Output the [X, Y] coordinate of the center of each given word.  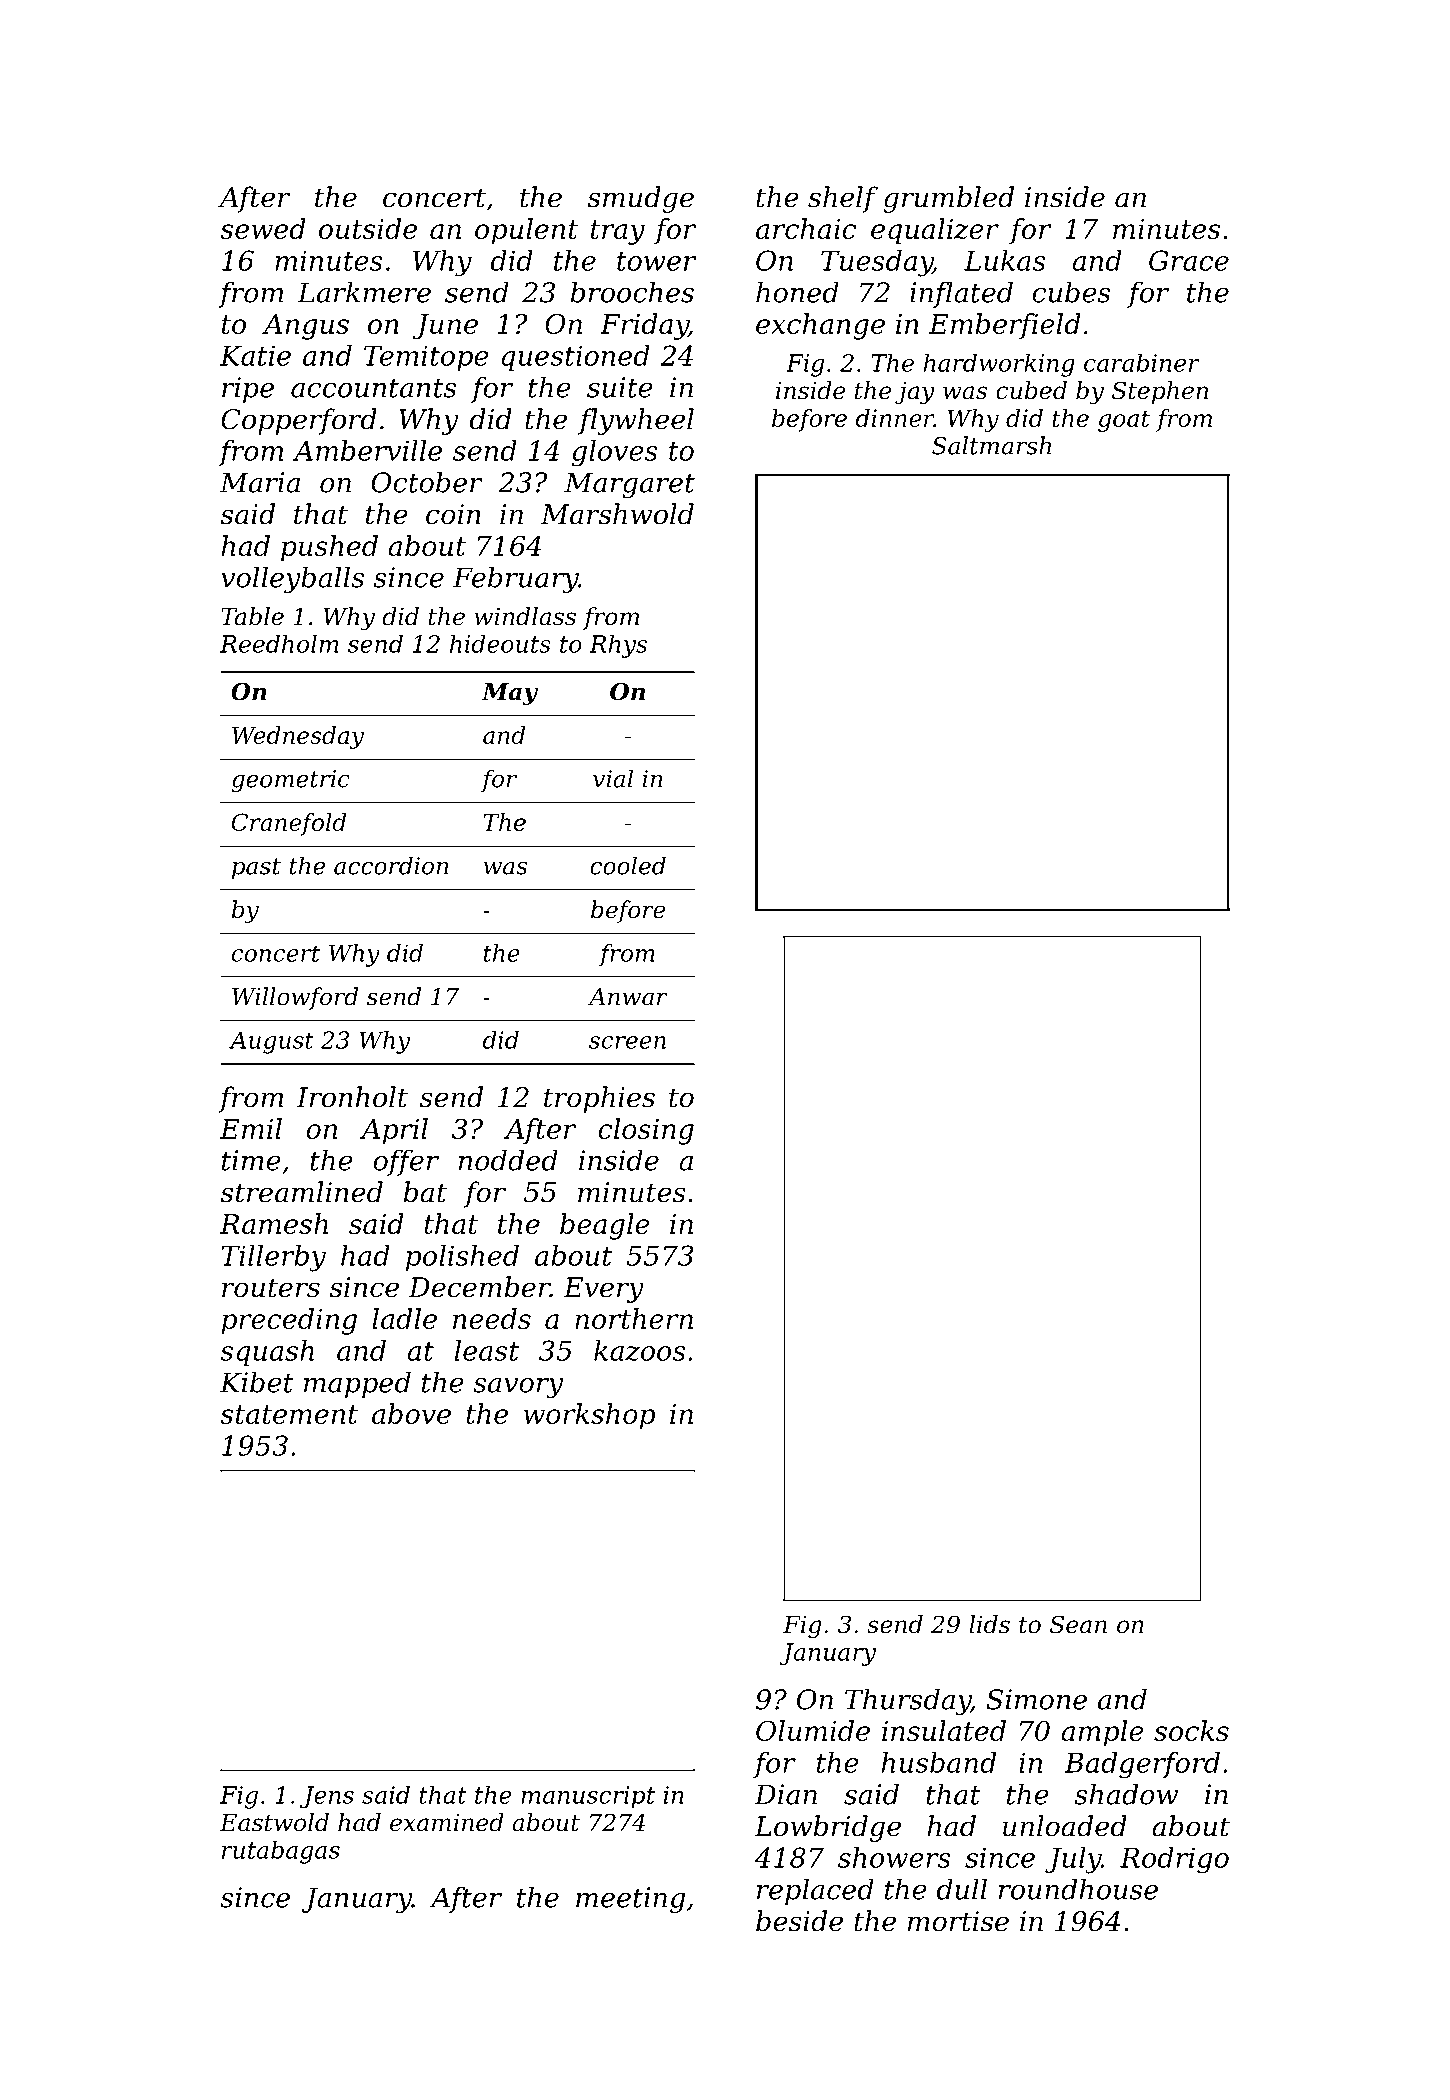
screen [627, 1042]
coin [453, 514]
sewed [263, 228]
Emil [251, 1128]
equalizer [935, 231]
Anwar [628, 997]
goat [1124, 421]
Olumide [813, 1730]
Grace [1189, 260]
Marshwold [617, 514]
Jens [327, 1797]
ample [1102, 1733]
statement [289, 1414]
